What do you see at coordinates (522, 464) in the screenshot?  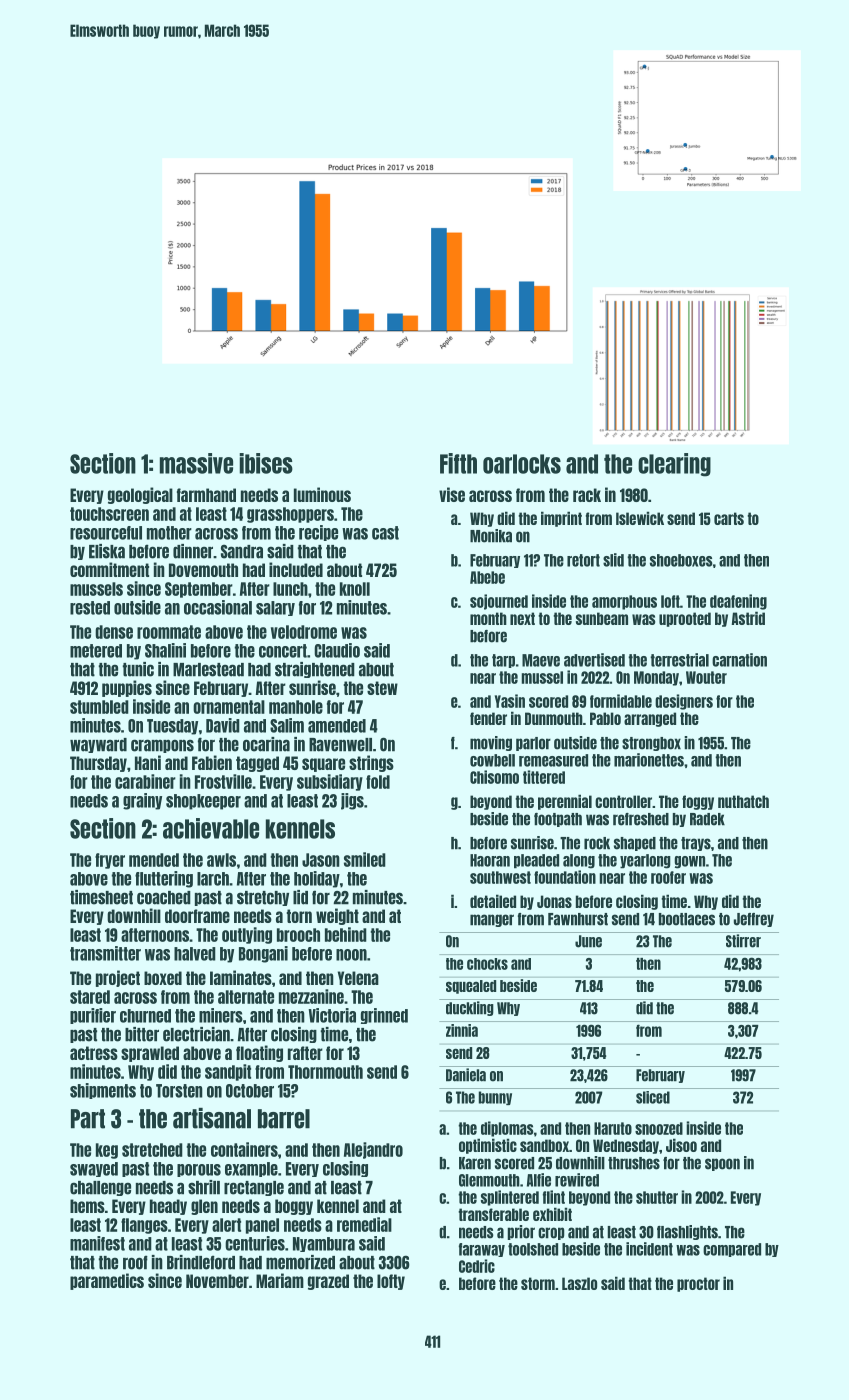 I see `oarlocks` at bounding box center [522, 464].
